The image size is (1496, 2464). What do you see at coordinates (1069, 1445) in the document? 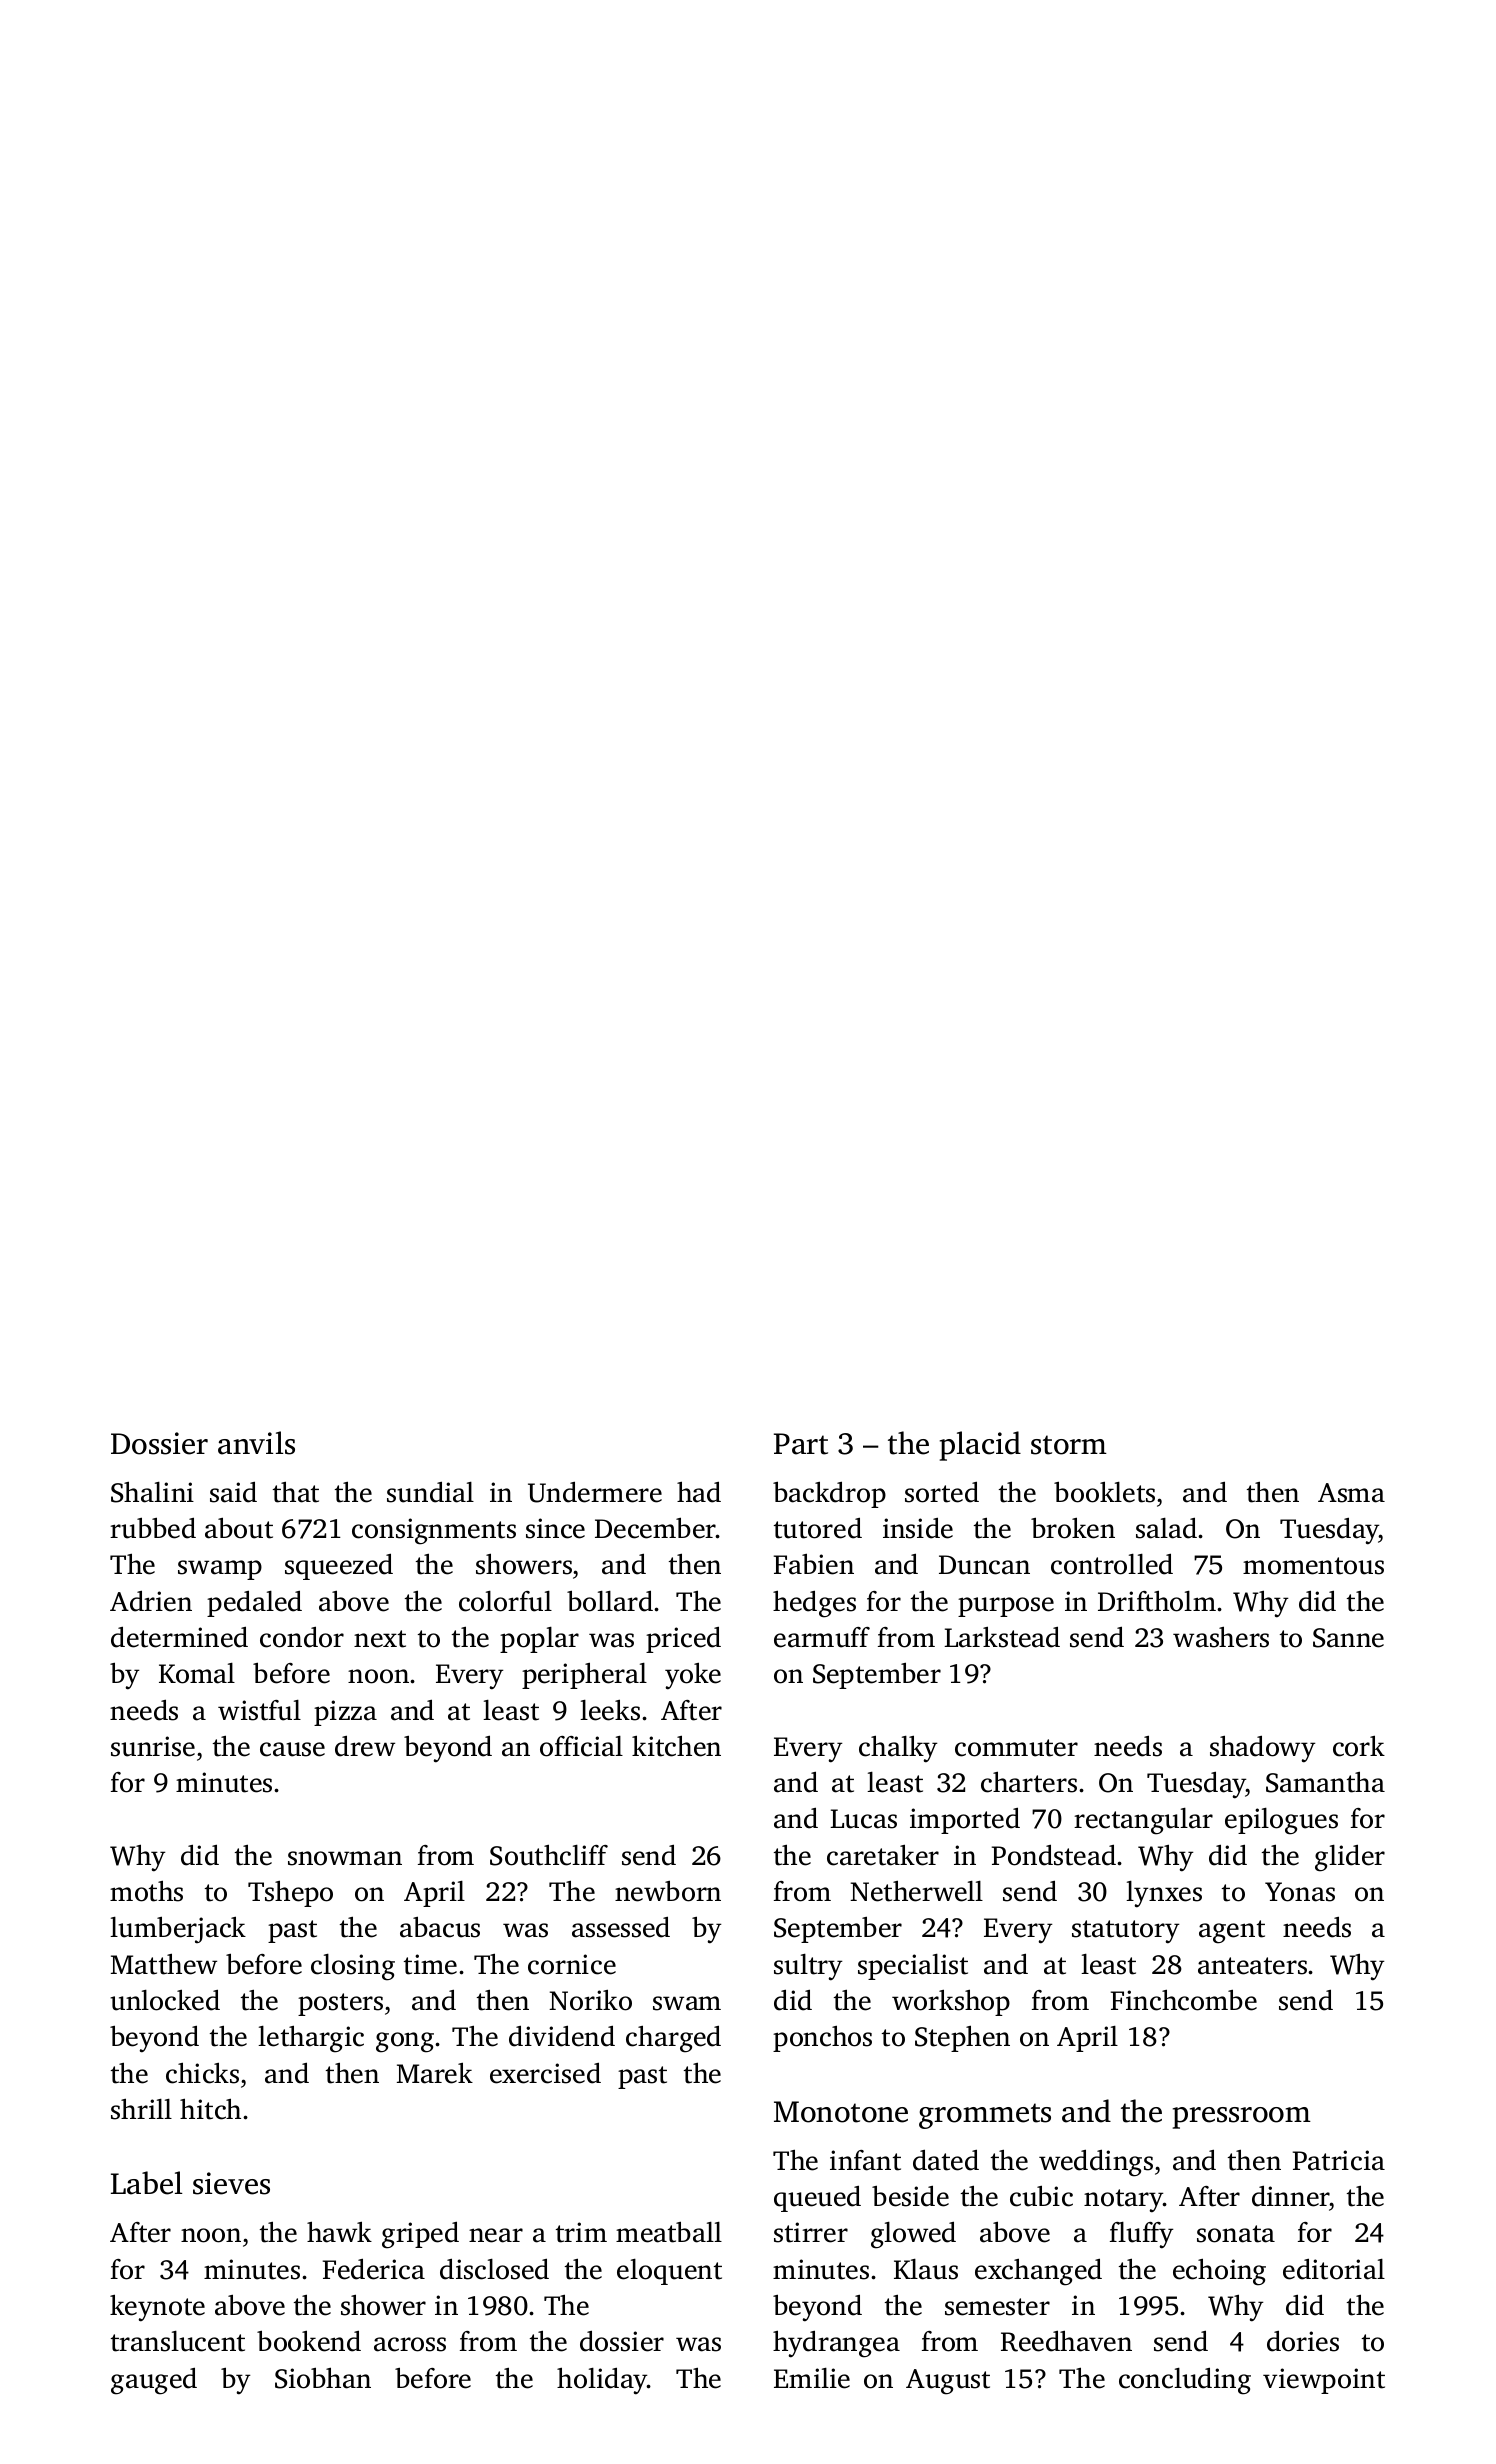
I see `storm` at bounding box center [1069, 1445].
